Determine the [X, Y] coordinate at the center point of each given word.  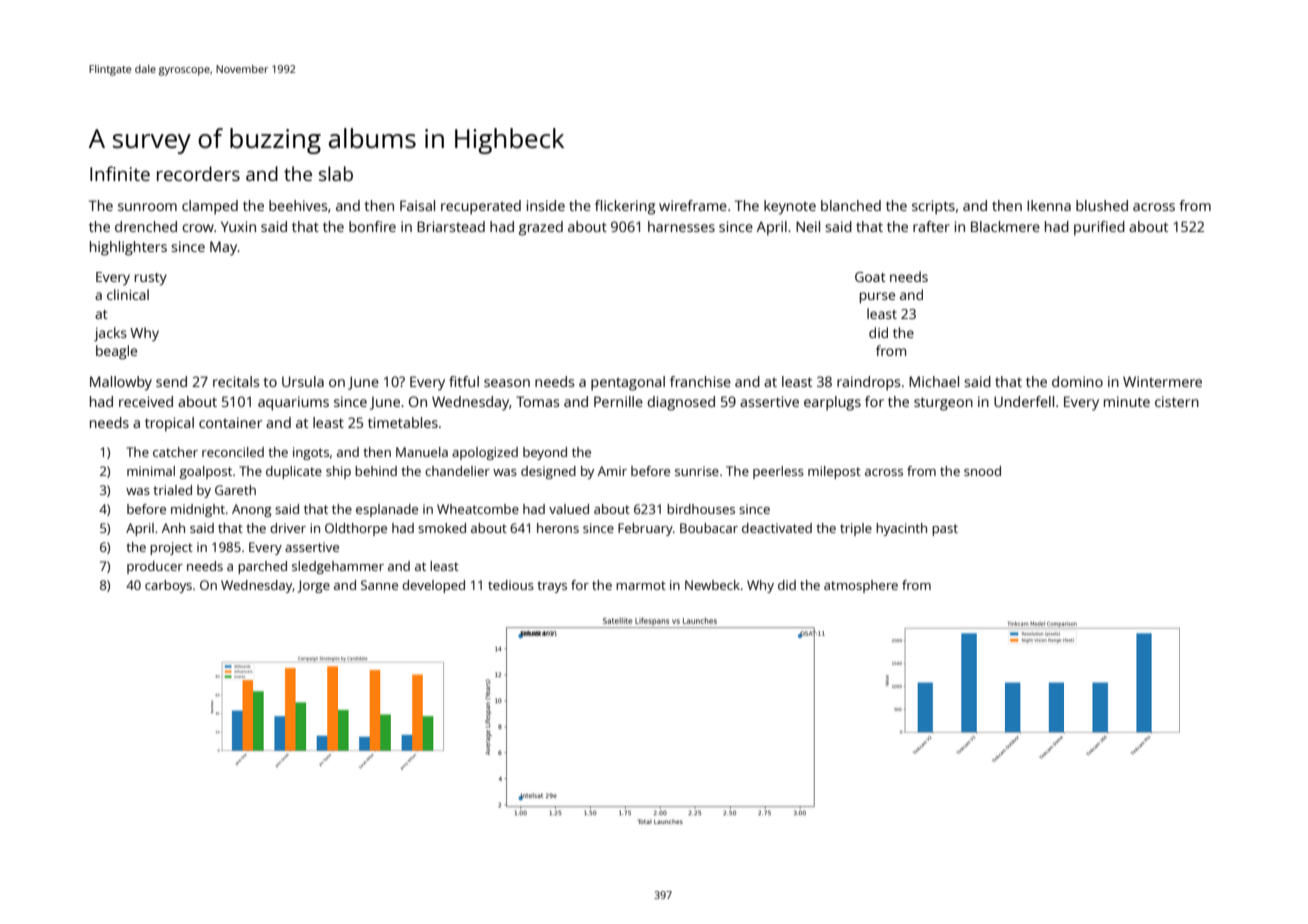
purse [877, 297]
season [507, 383]
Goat [870, 277]
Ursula [303, 381]
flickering [625, 207]
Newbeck [712, 585]
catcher [175, 452]
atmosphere [861, 586]
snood [982, 471]
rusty [151, 279]
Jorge [314, 586]
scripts [933, 207]
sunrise [697, 471]
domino [1077, 381]
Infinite [120, 173]
